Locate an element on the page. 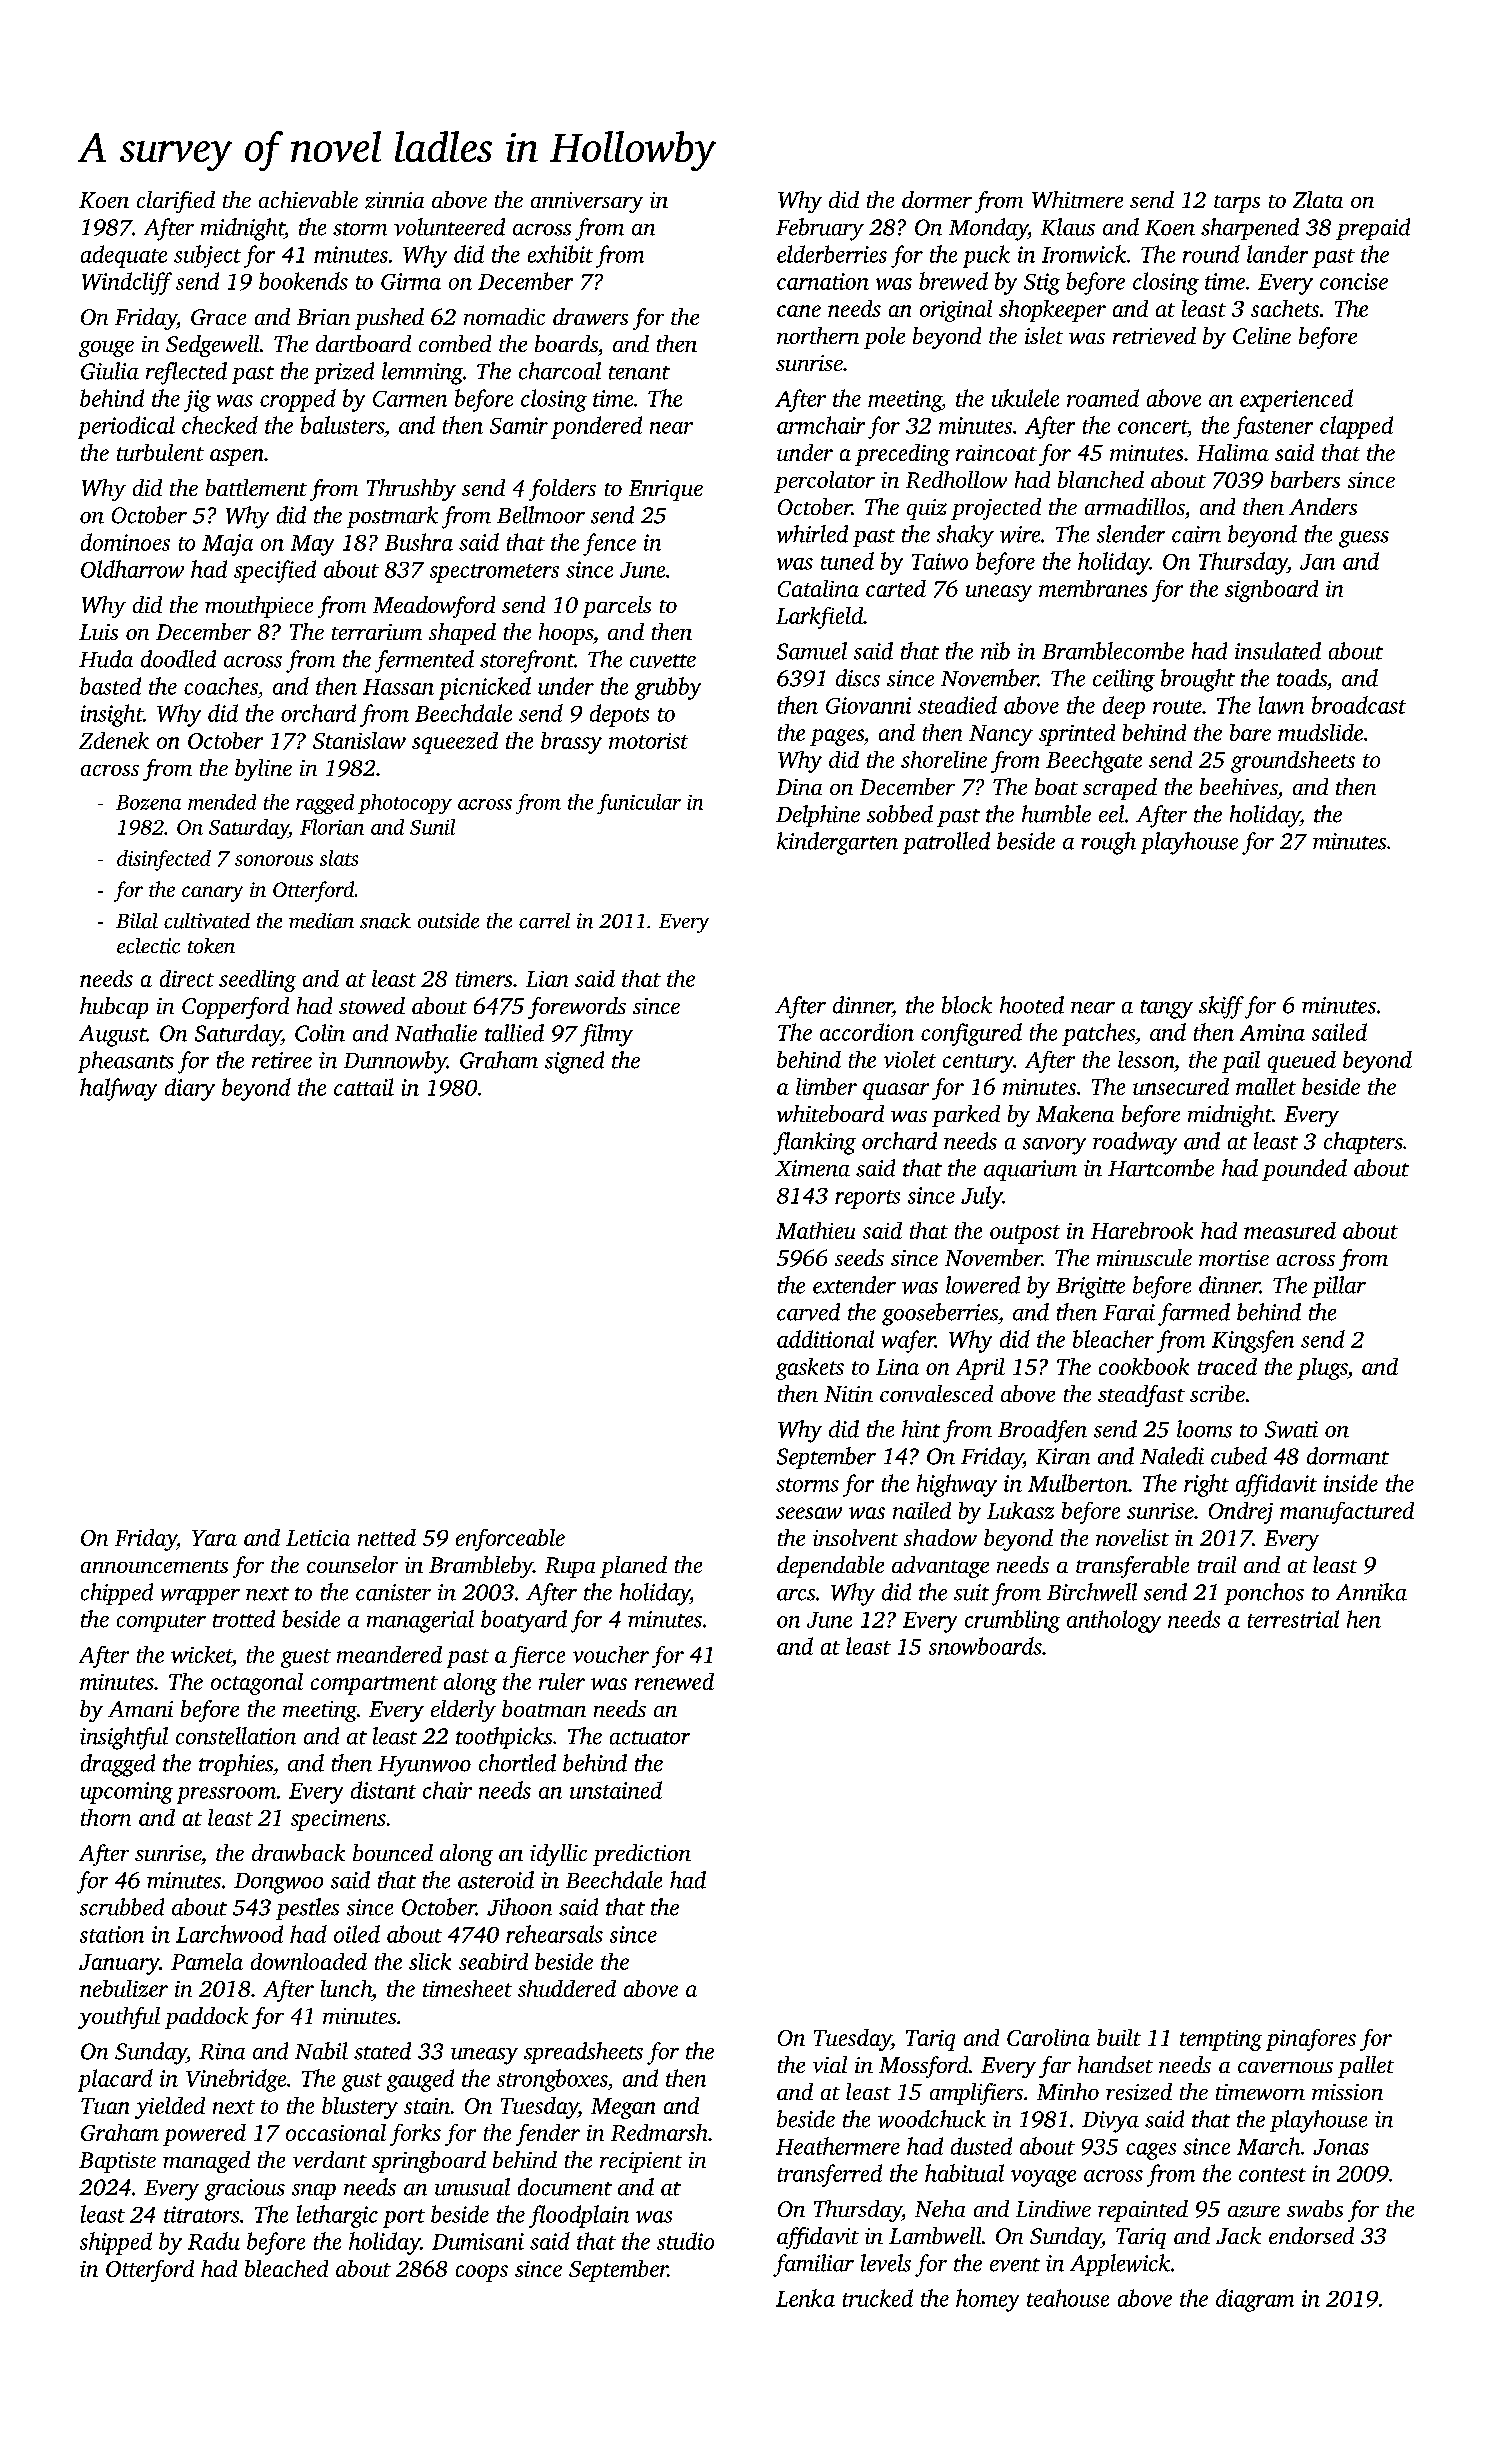 The image size is (1496, 2464). Bellmoor is located at coordinates (541, 515).
